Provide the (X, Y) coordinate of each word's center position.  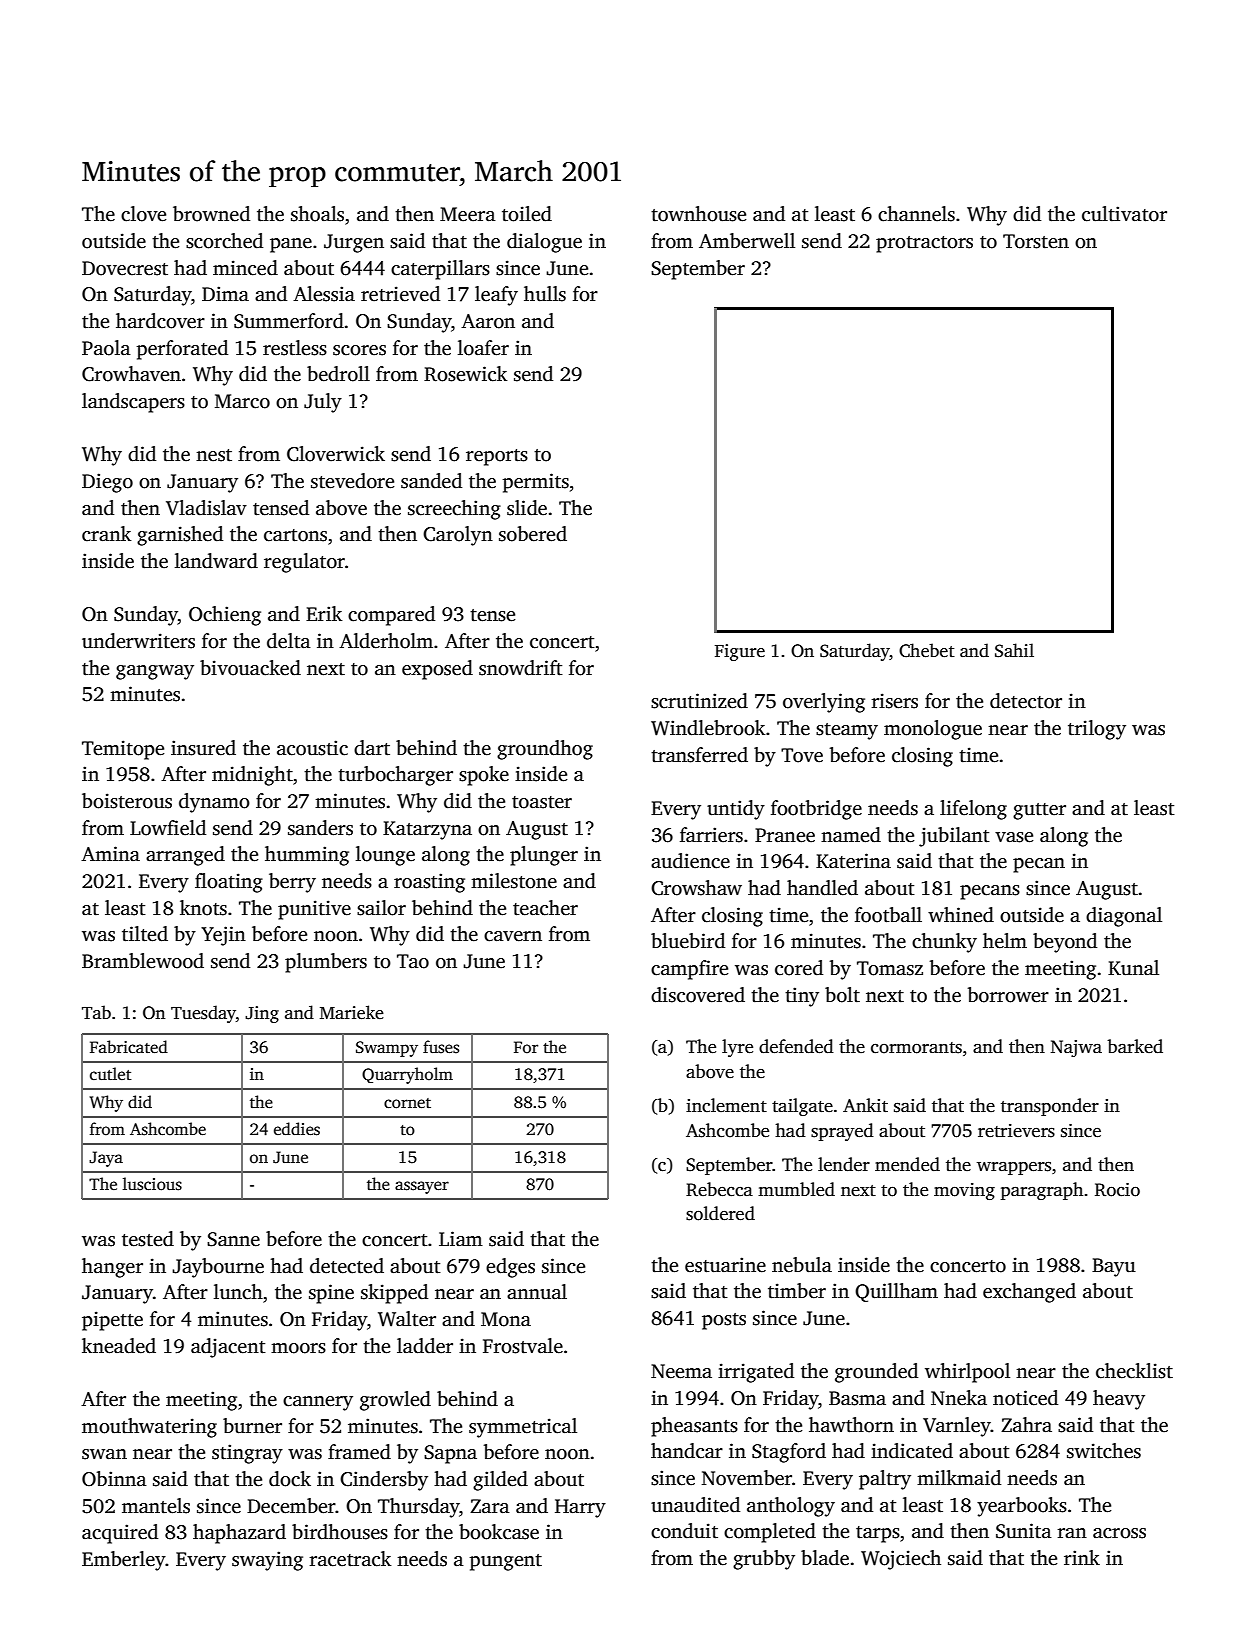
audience (690, 861)
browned (211, 214)
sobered (533, 534)
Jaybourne (218, 1268)
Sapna (450, 1454)
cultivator (1124, 214)
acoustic (312, 748)
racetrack (350, 1559)
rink (1082, 1557)
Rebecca (719, 1189)
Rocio (1117, 1190)
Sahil (1014, 650)
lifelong (973, 810)
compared (391, 616)
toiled (527, 214)
